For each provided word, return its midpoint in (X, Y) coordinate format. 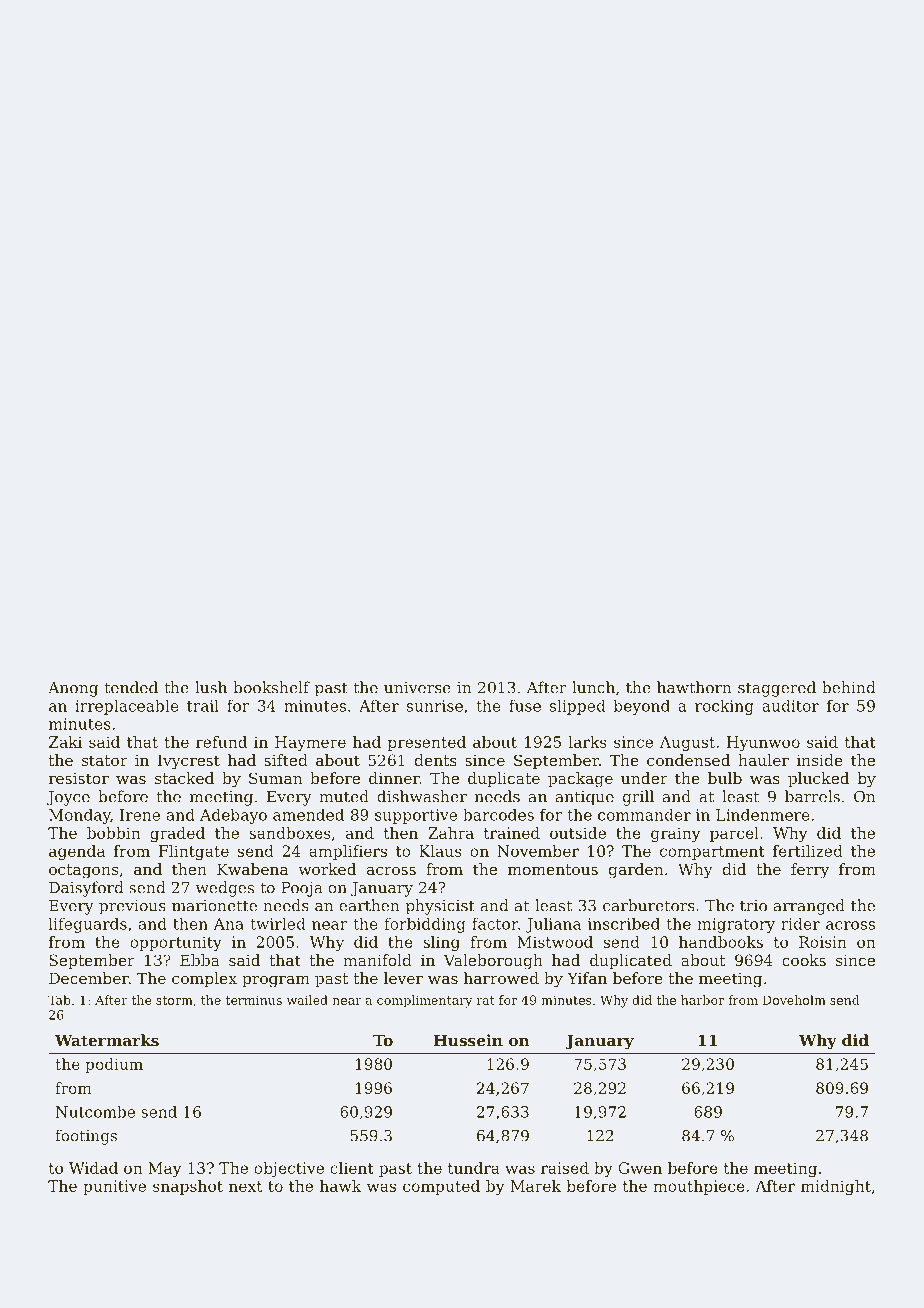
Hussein (468, 1040)
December (89, 978)
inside (820, 760)
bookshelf (271, 687)
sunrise (435, 706)
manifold (377, 960)
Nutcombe (95, 1112)
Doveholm (794, 1000)
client (352, 1168)
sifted (286, 760)
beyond (642, 707)
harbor (702, 1000)
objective (289, 1169)
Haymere (310, 743)
